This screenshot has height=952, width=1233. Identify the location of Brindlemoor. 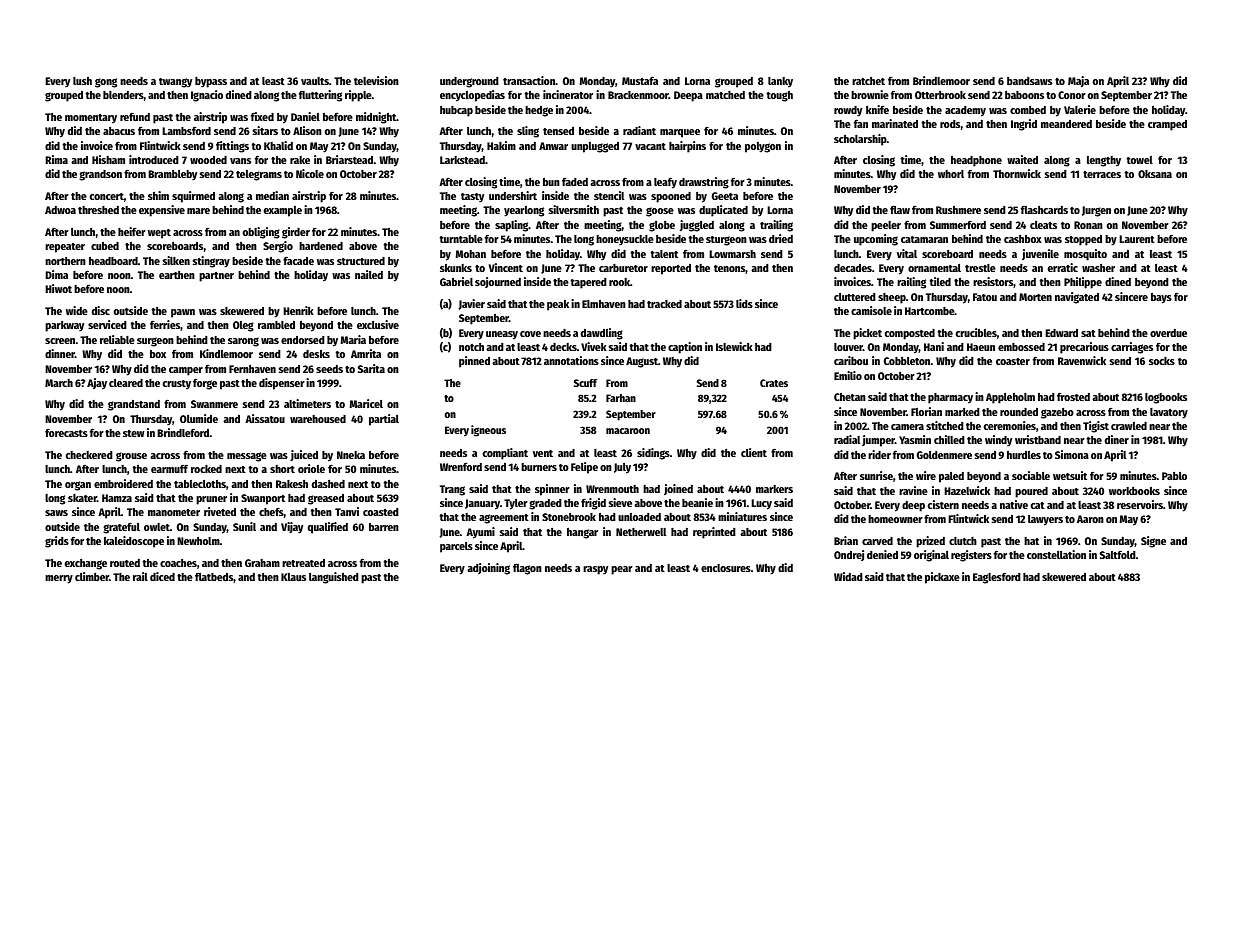
(941, 80).
